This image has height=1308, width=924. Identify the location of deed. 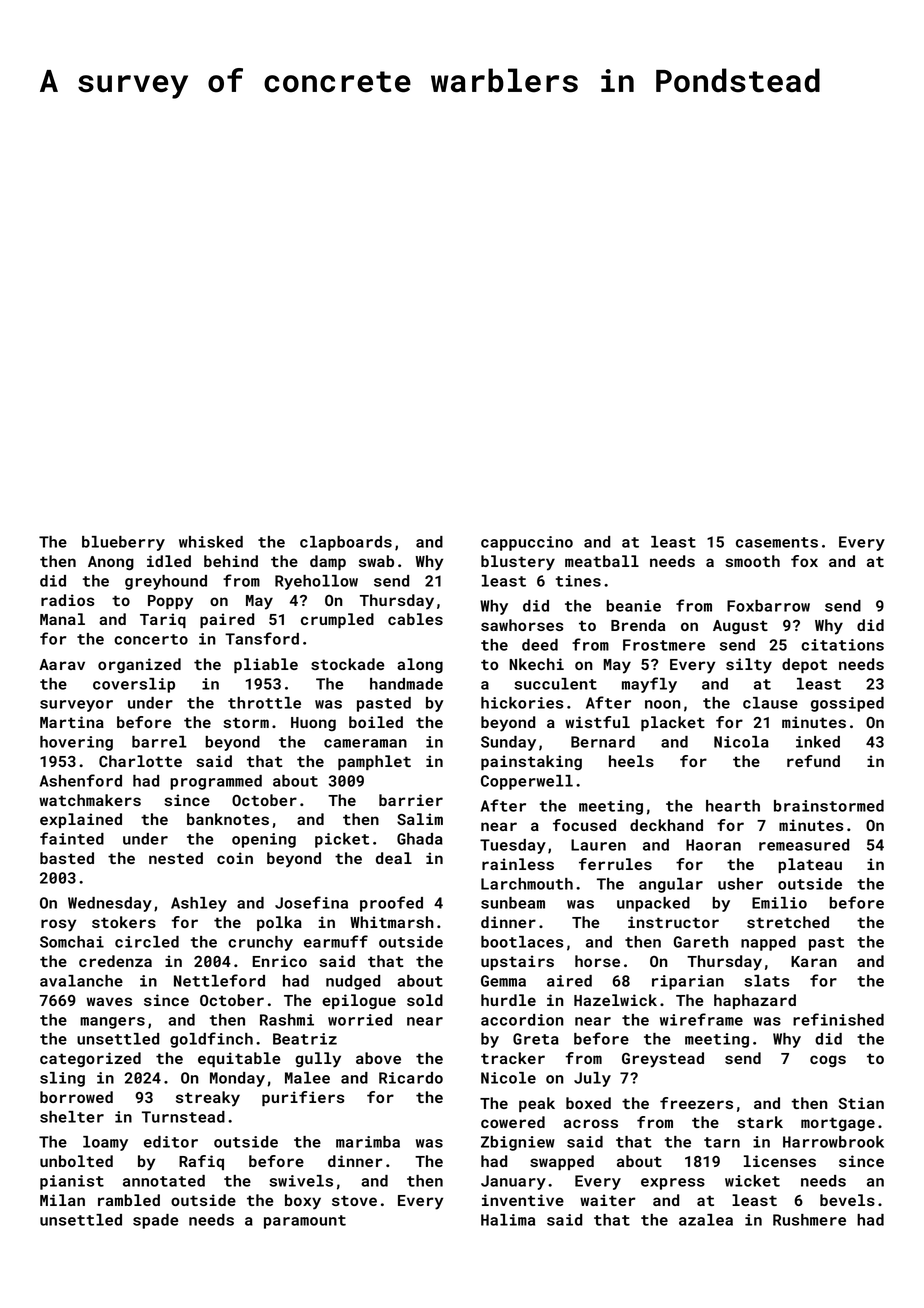
(540, 645).
